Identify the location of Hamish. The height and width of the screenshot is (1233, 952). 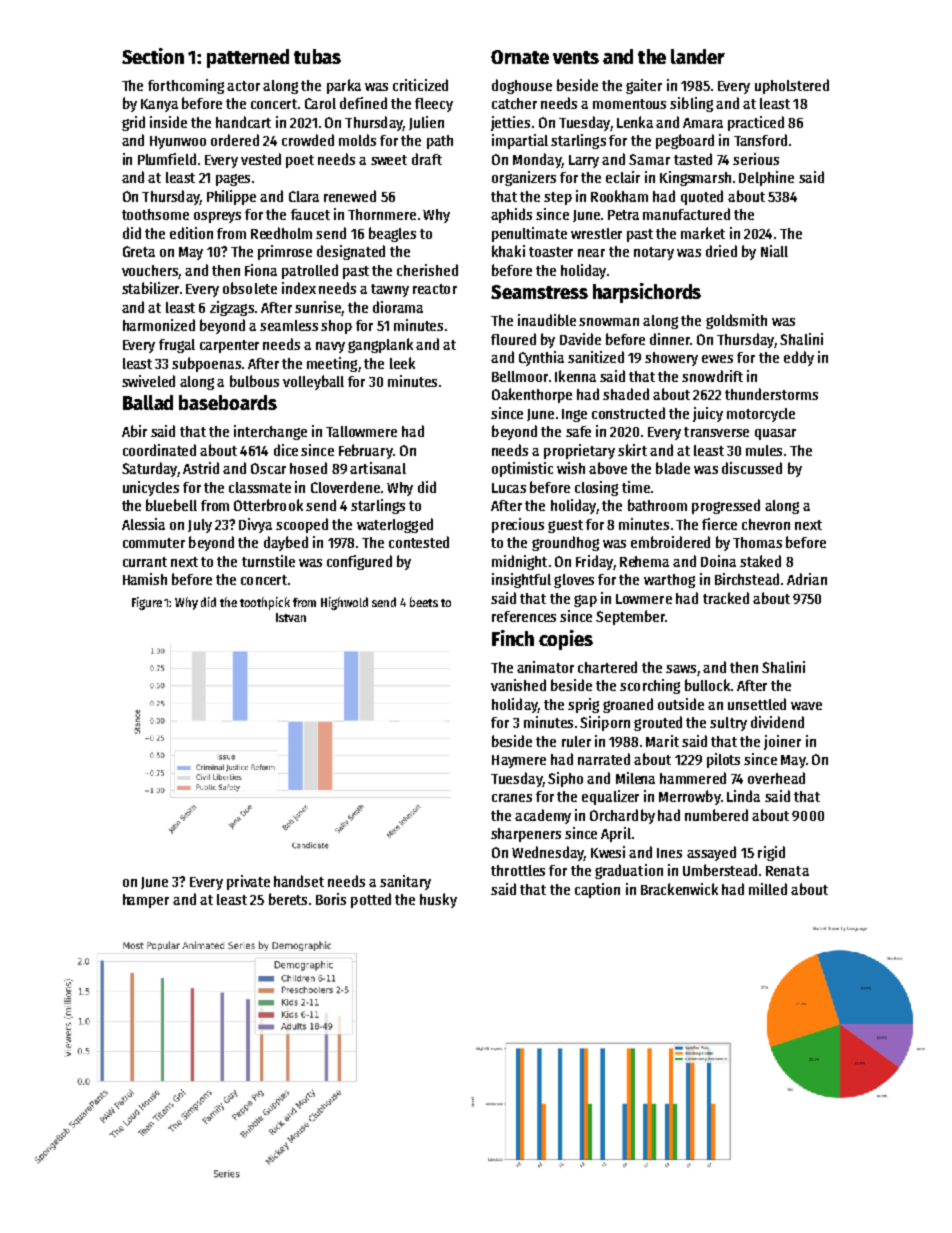
(145, 579).
